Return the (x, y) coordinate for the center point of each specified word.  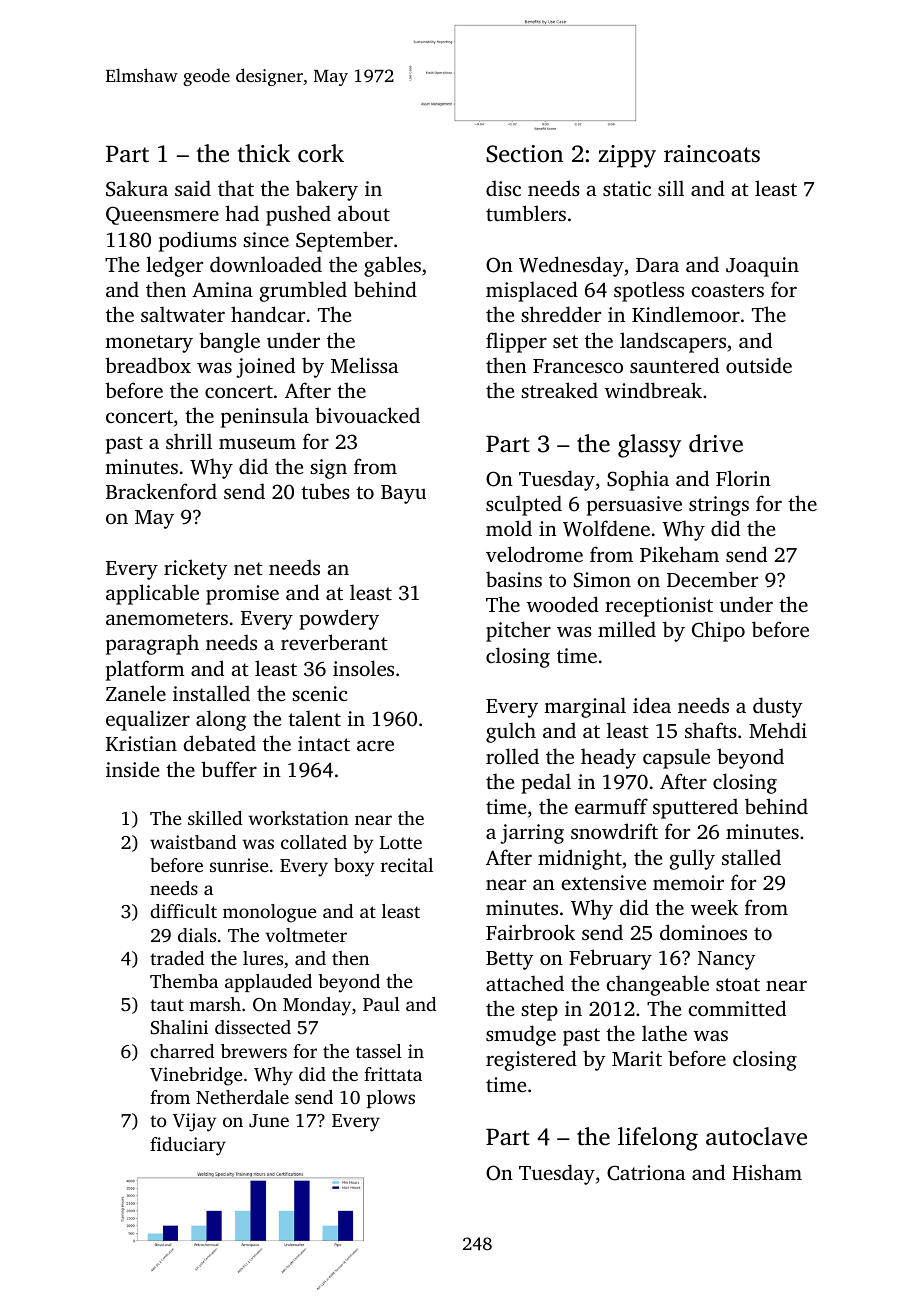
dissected (253, 1027)
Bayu (403, 494)
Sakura (137, 188)
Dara (657, 265)
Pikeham (679, 554)
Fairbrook (530, 932)
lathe (664, 1033)
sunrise (239, 865)
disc (503, 188)
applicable (152, 594)
